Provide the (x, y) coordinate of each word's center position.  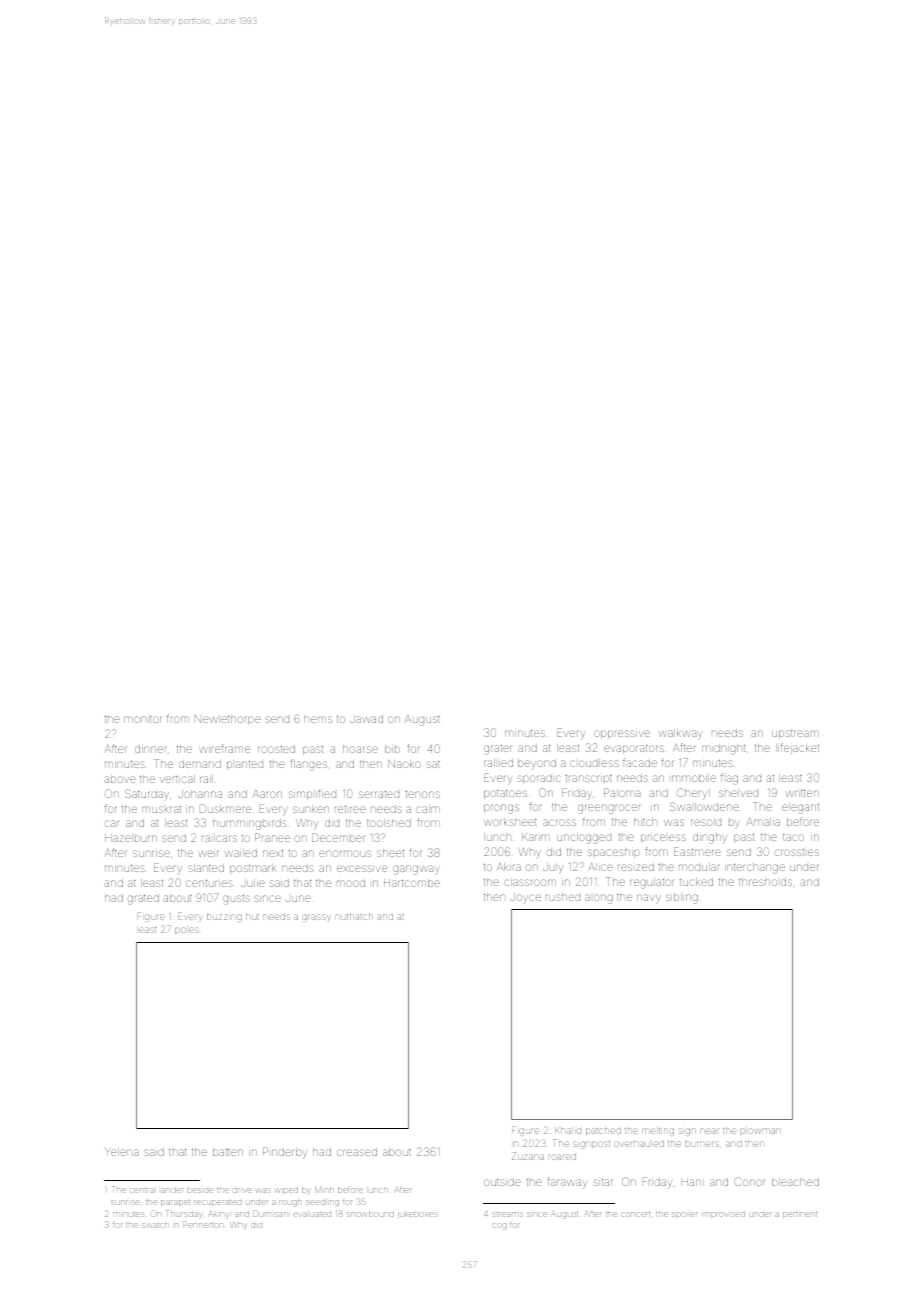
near (709, 1131)
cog (500, 1226)
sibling (682, 898)
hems (318, 719)
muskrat (161, 809)
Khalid (568, 1131)
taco (793, 837)
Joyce (525, 897)
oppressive (622, 734)
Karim (536, 837)
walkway (681, 734)
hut (252, 917)
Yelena (121, 1152)
